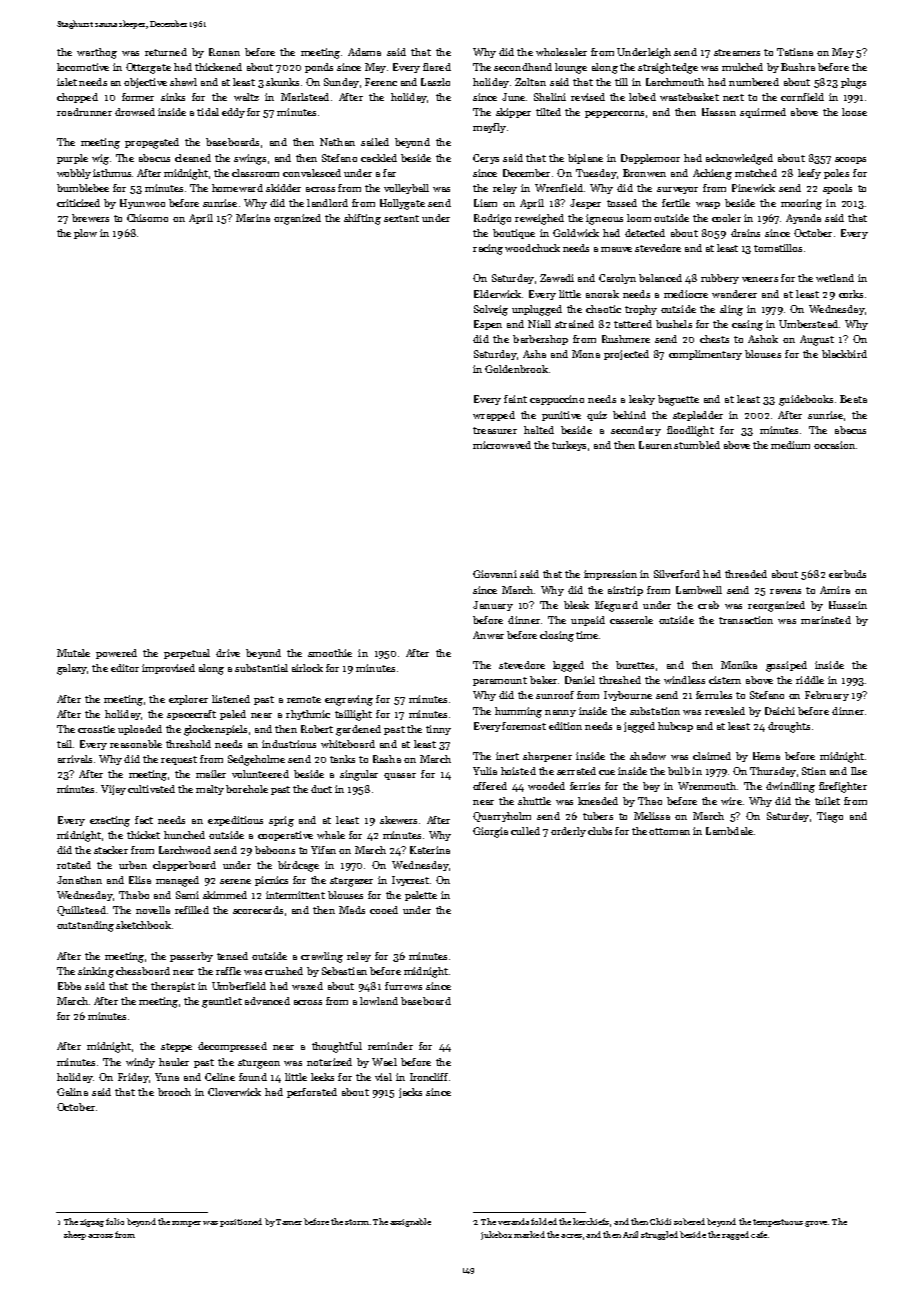 The image size is (924, 1308). I want to click on arrivals, so click(75, 759).
